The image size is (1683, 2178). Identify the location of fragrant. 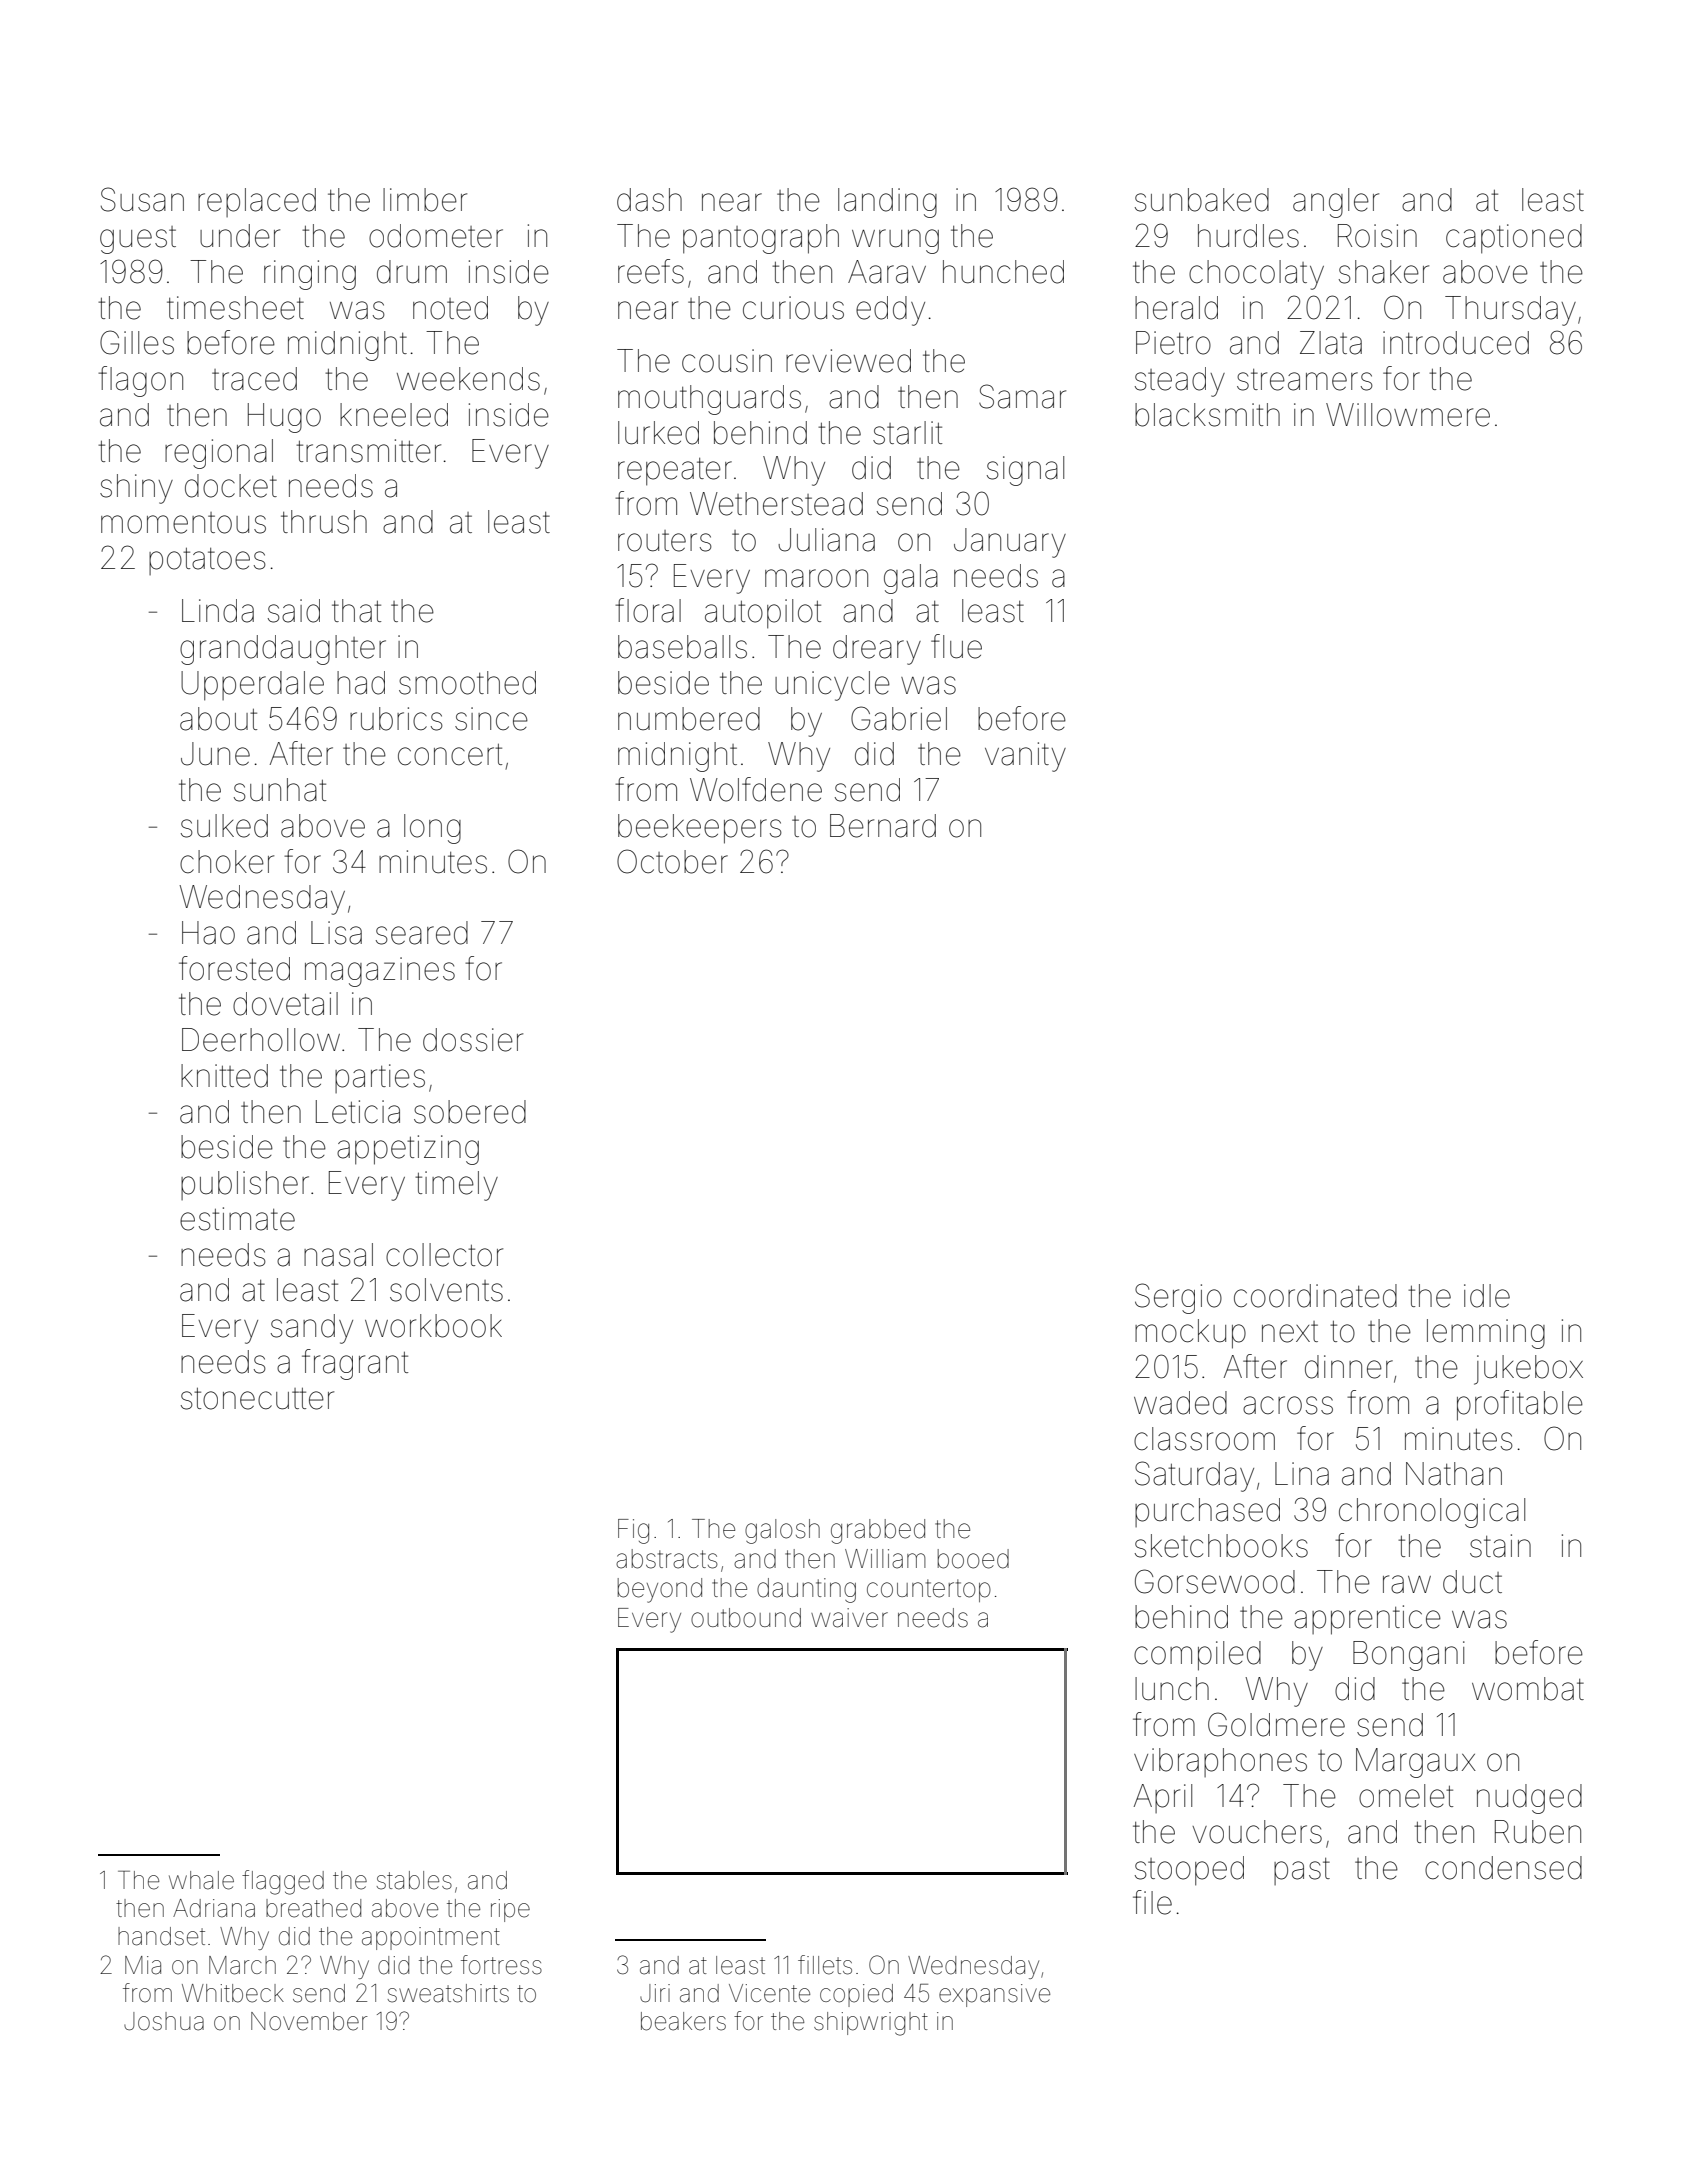
(355, 1364).
